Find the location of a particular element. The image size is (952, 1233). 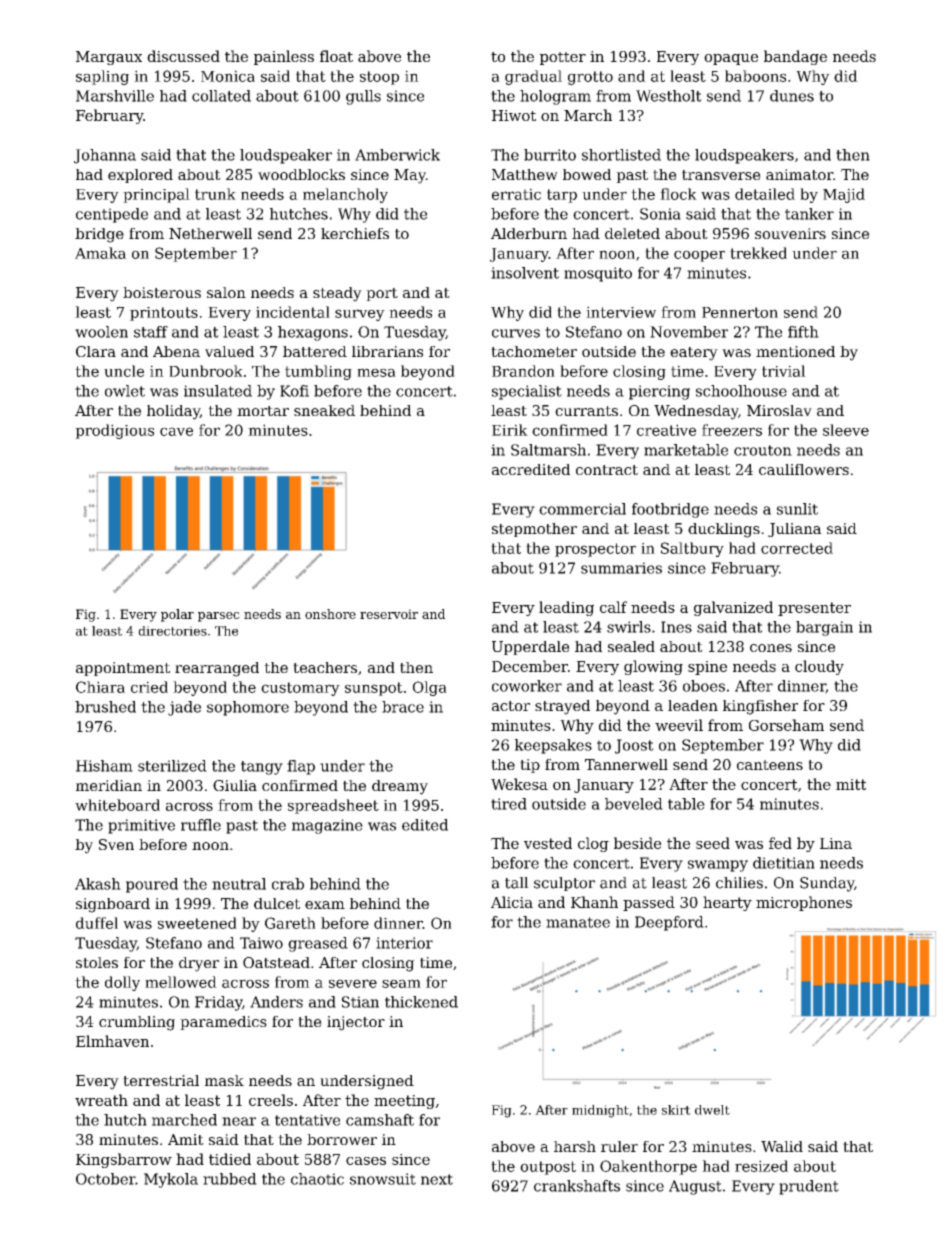

Gorseham is located at coordinates (786, 725).
